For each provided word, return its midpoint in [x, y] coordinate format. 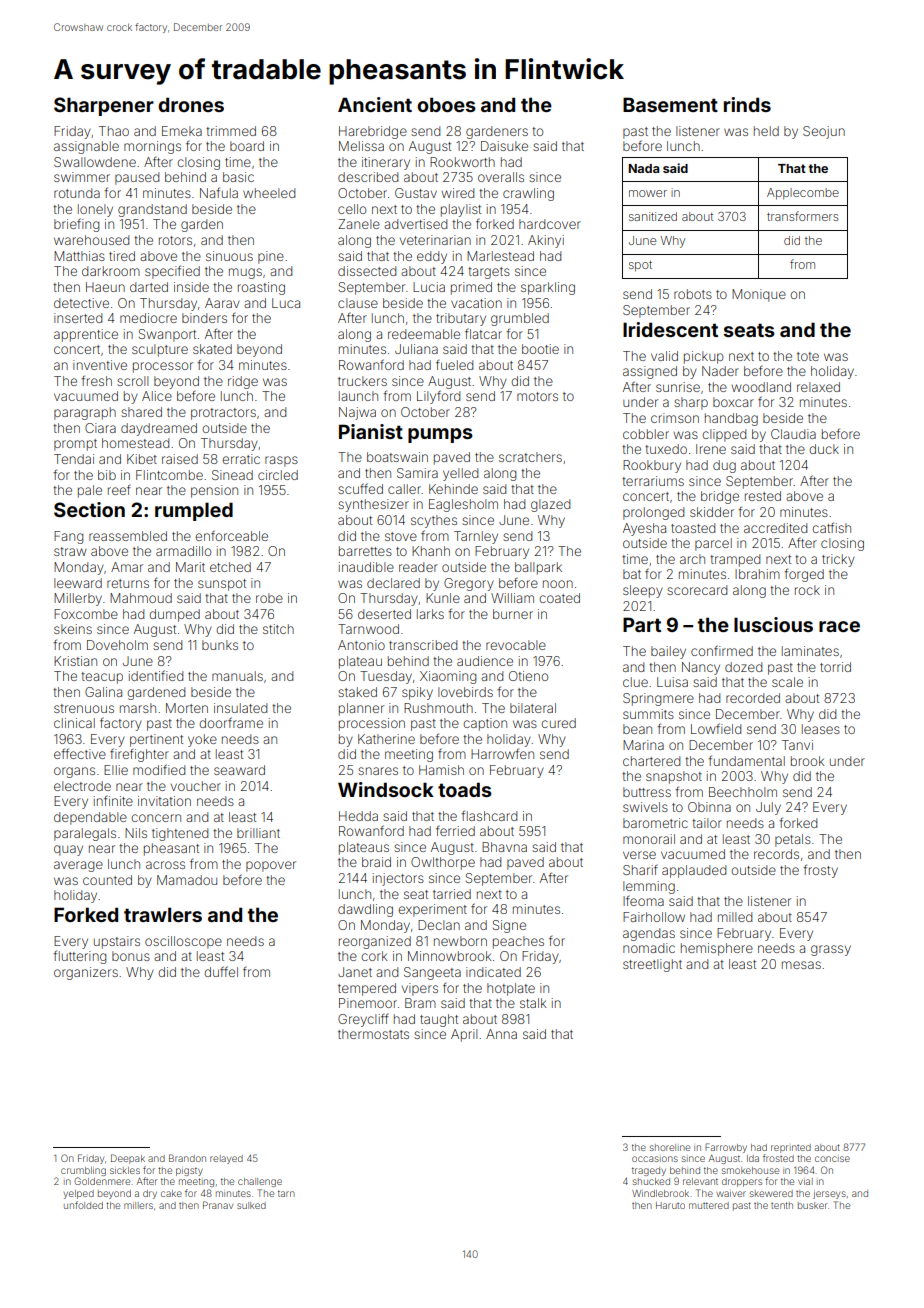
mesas [801, 965]
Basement [670, 104]
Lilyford [438, 397]
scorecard [697, 590]
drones [191, 104]
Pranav [218, 1205]
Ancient [375, 104]
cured [558, 723]
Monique [759, 295]
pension [214, 491]
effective [80, 753]
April [464, 1035]
